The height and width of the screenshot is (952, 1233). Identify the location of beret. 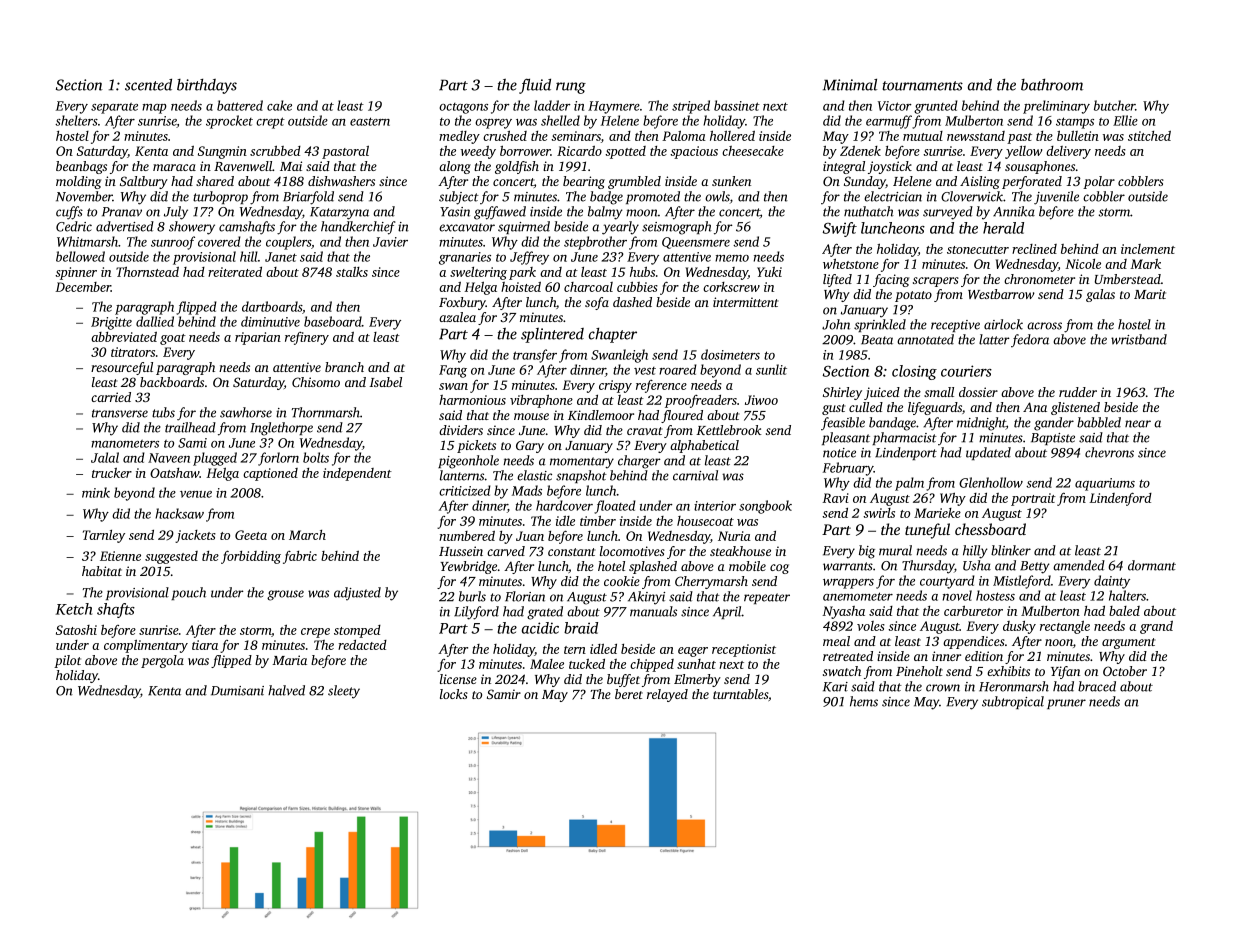
(629, 694).
